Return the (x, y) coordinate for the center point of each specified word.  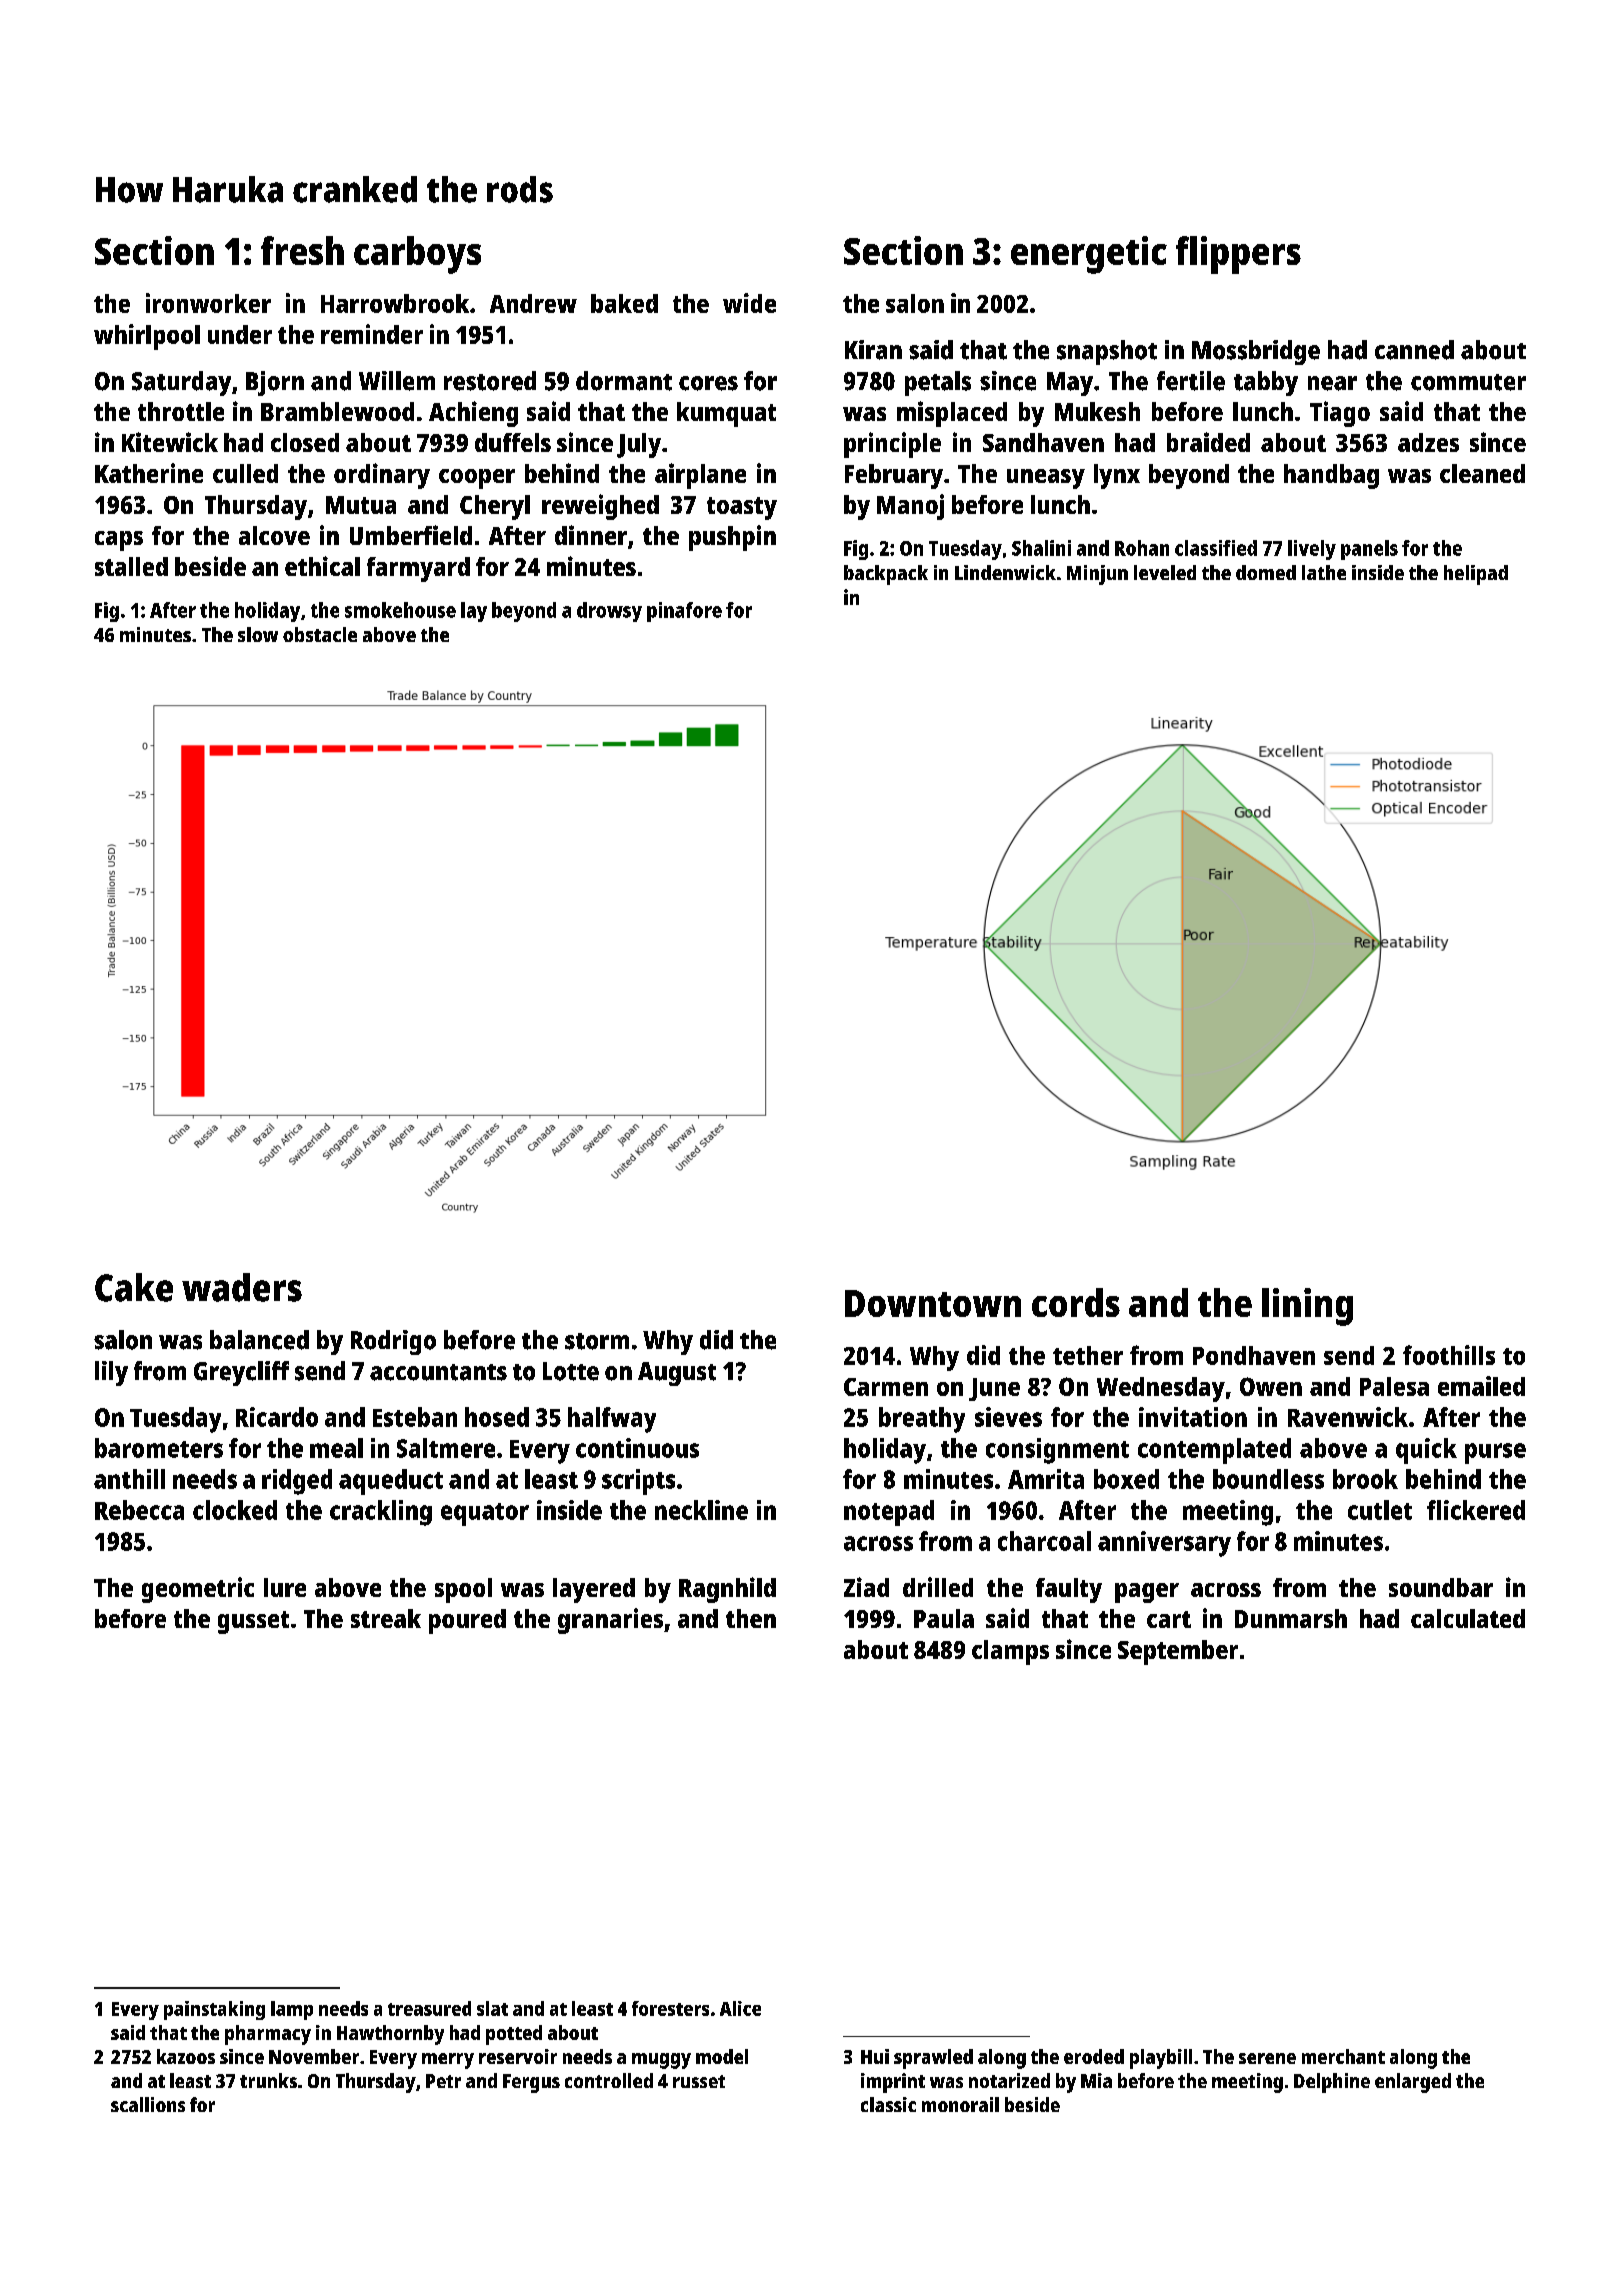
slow (258, 634)
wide (749, 303)
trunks (268, 2080)
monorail (960, 2104)
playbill (1161, 2059)
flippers (1238, 255)
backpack (886, 575)
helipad (1476, 575)
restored (490, 381)
